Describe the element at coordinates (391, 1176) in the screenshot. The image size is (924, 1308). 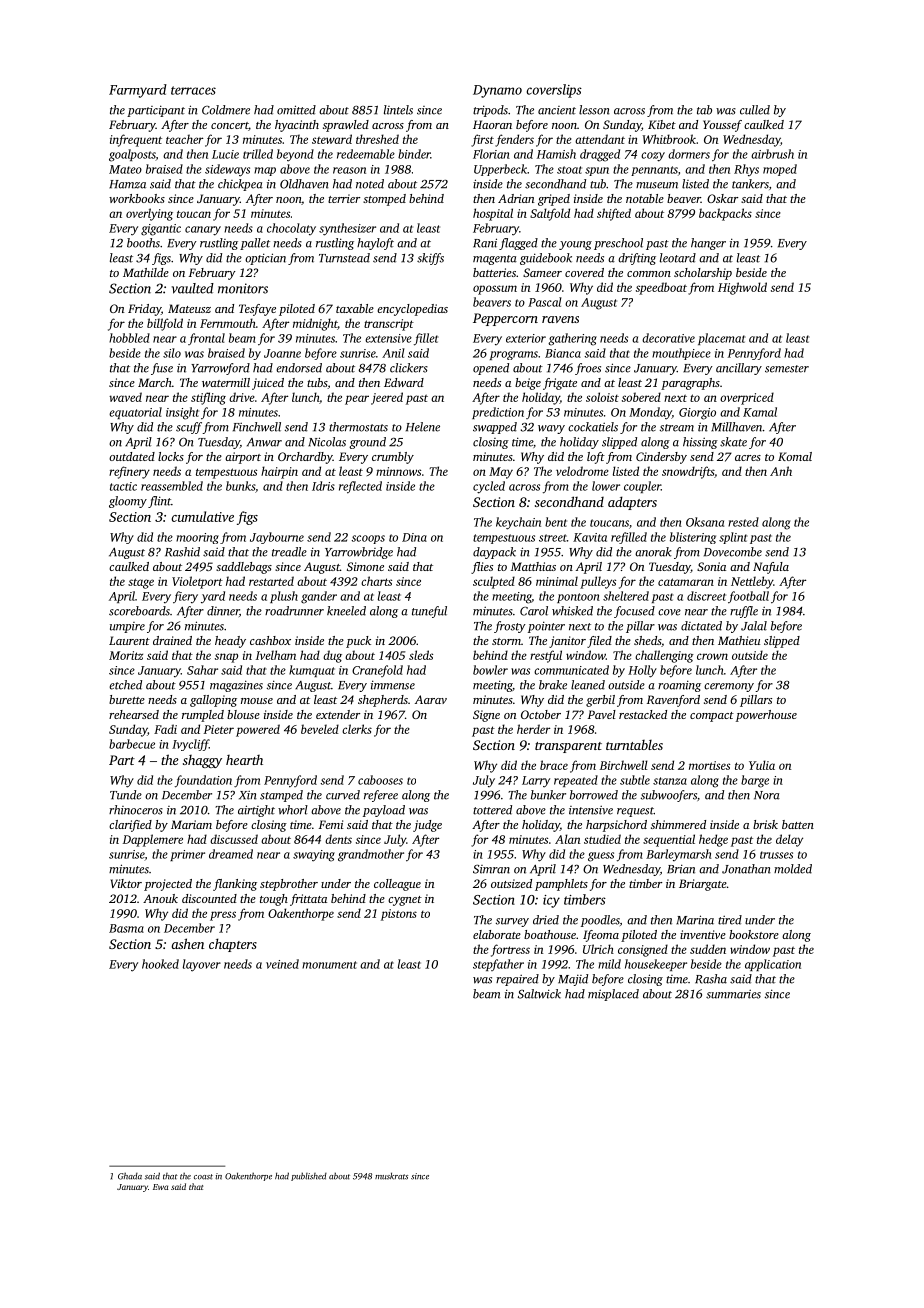
I see `muskrats` at that location.
